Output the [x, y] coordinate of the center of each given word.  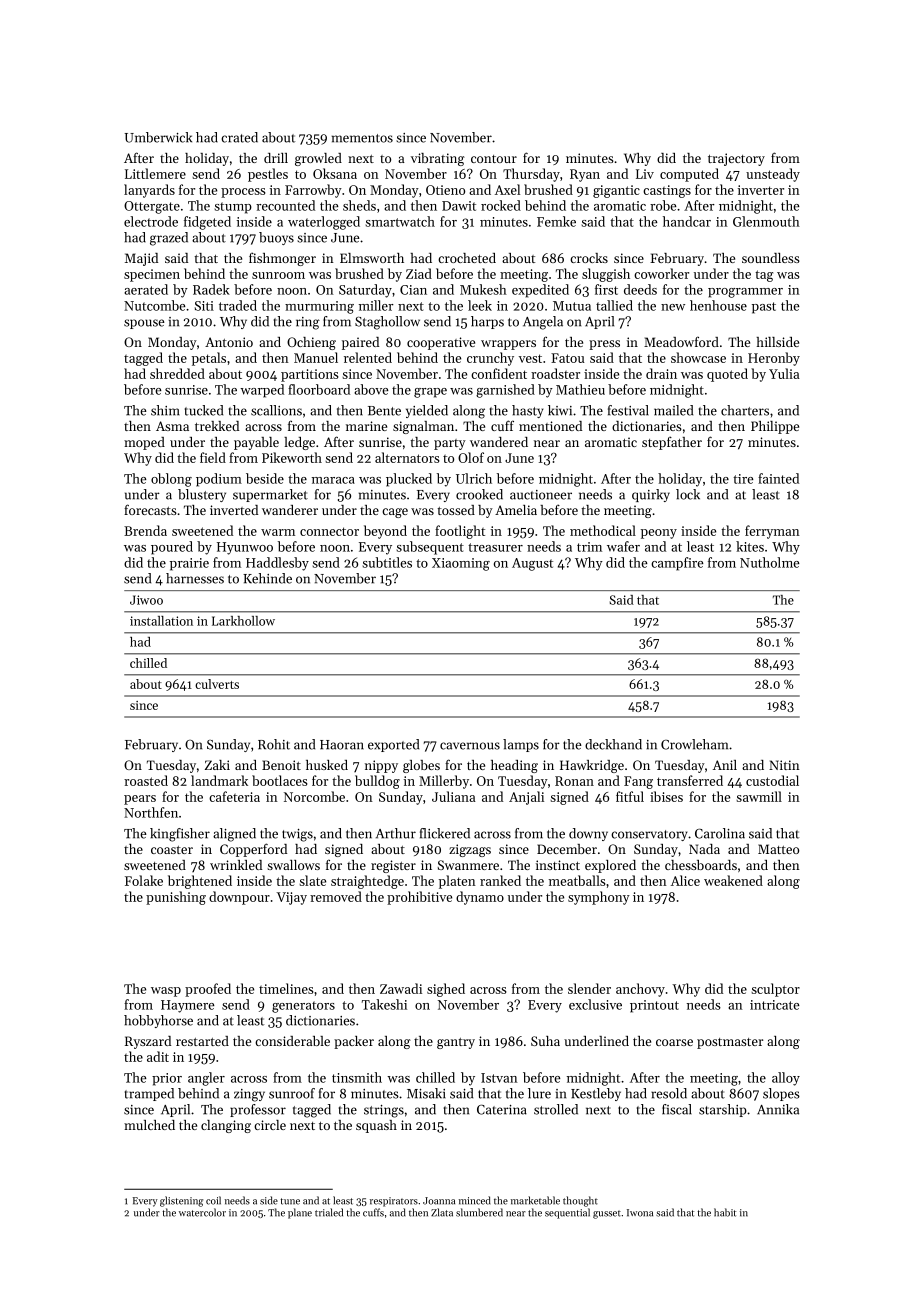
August [532, 564]
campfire [677, 564]
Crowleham [694, 744]
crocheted [467, 258]
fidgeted [207, 223]
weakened [733, 880]
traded [238, 305]
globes [421, 766]
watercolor [202, 1212]
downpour [239, 898]
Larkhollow [243, 621]
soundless [771, 258]
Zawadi [401, 988]
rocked [501, 205]
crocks [589, 258]
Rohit [274, 744]
